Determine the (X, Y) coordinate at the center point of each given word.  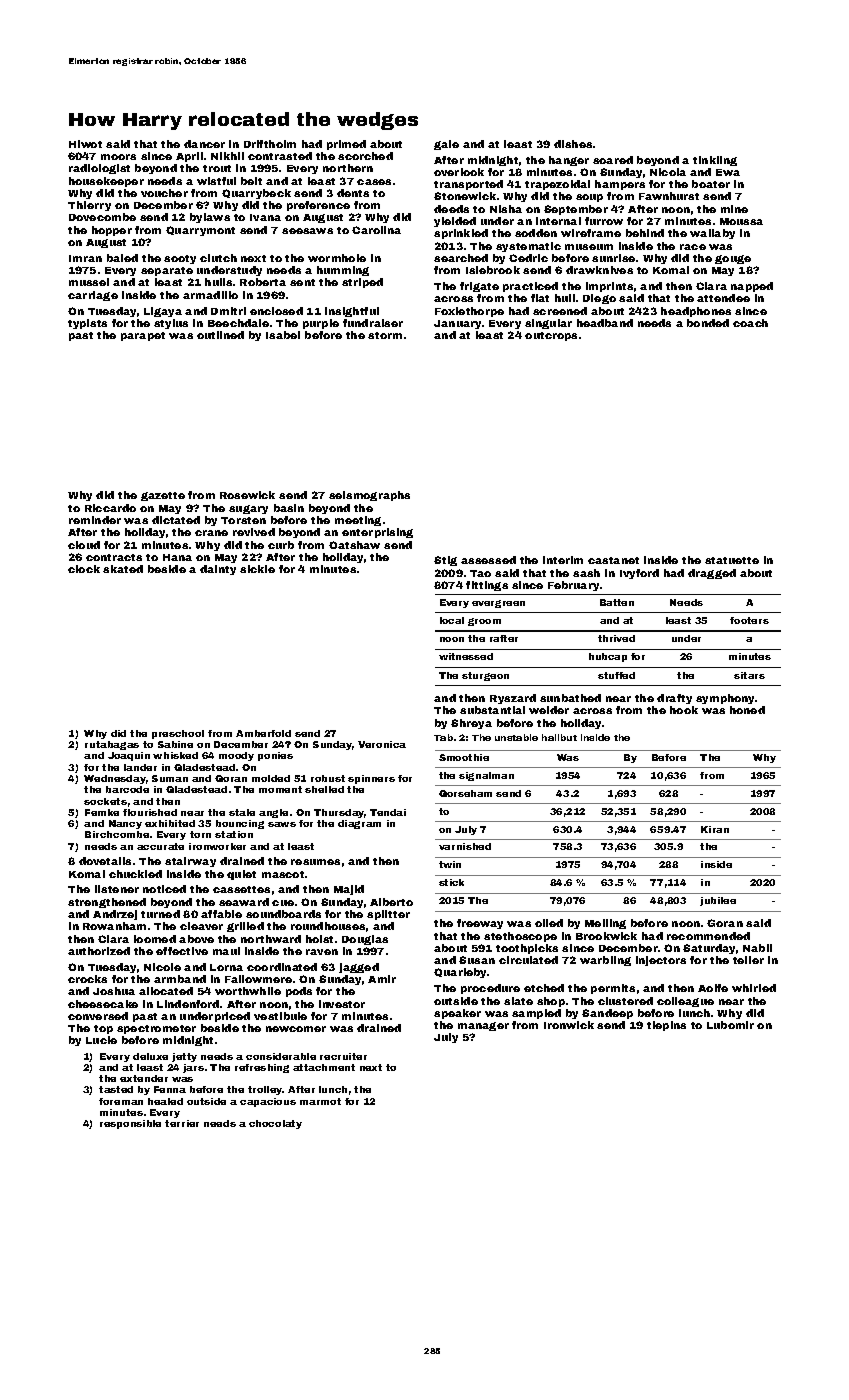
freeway (480, 924)
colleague (685, 1002)
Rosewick (247, 495)
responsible (130, 1124)
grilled (245, 927)
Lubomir (730, 1025)
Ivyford (639, 574)
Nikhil (227, 156)
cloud (84, 545)
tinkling (715, 161)
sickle (257, 569)
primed (346, 145)
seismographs (369, 496)
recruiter (343, 1056)
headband (605, 323)
